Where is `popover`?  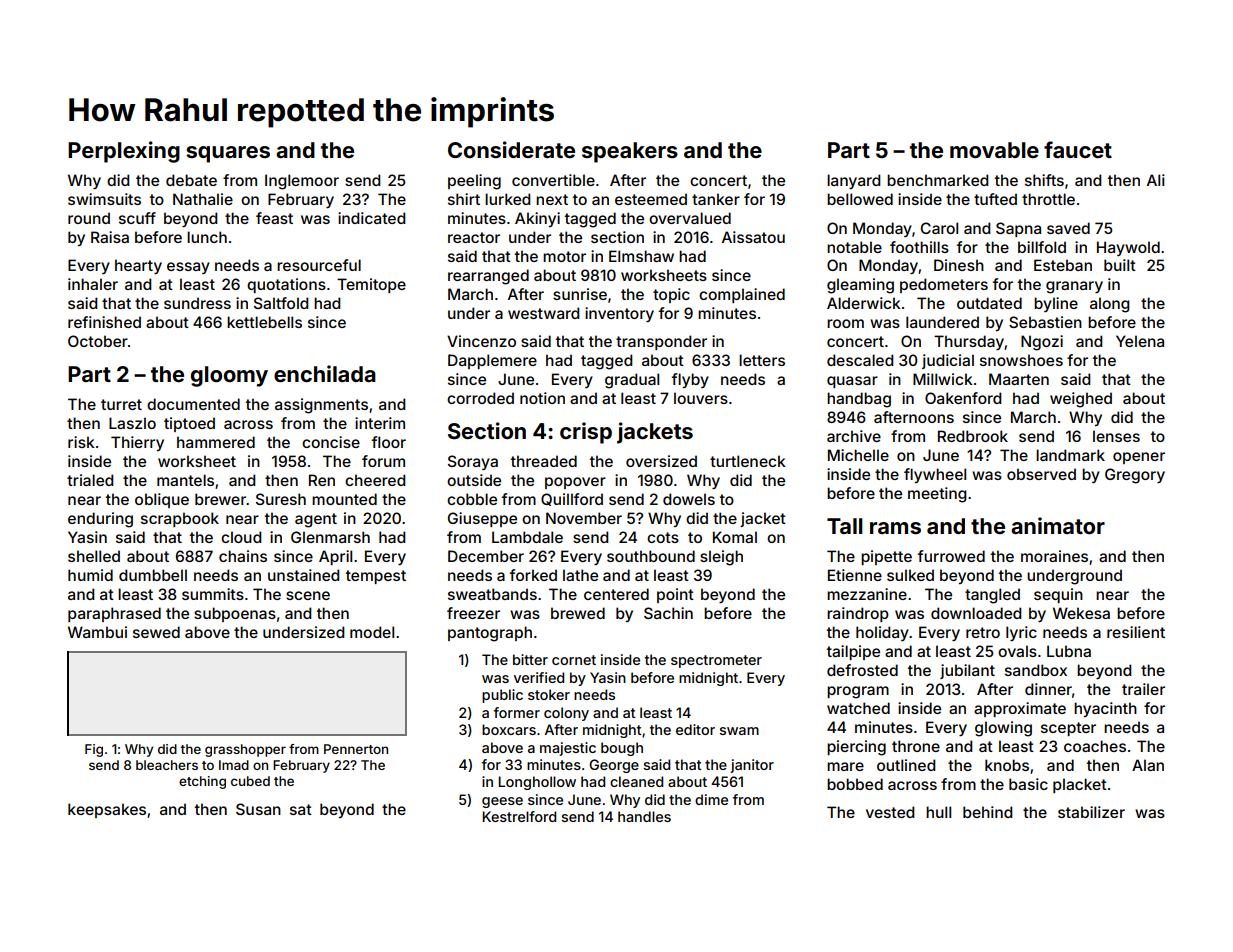 popover is located at coordinates (575, 483).
